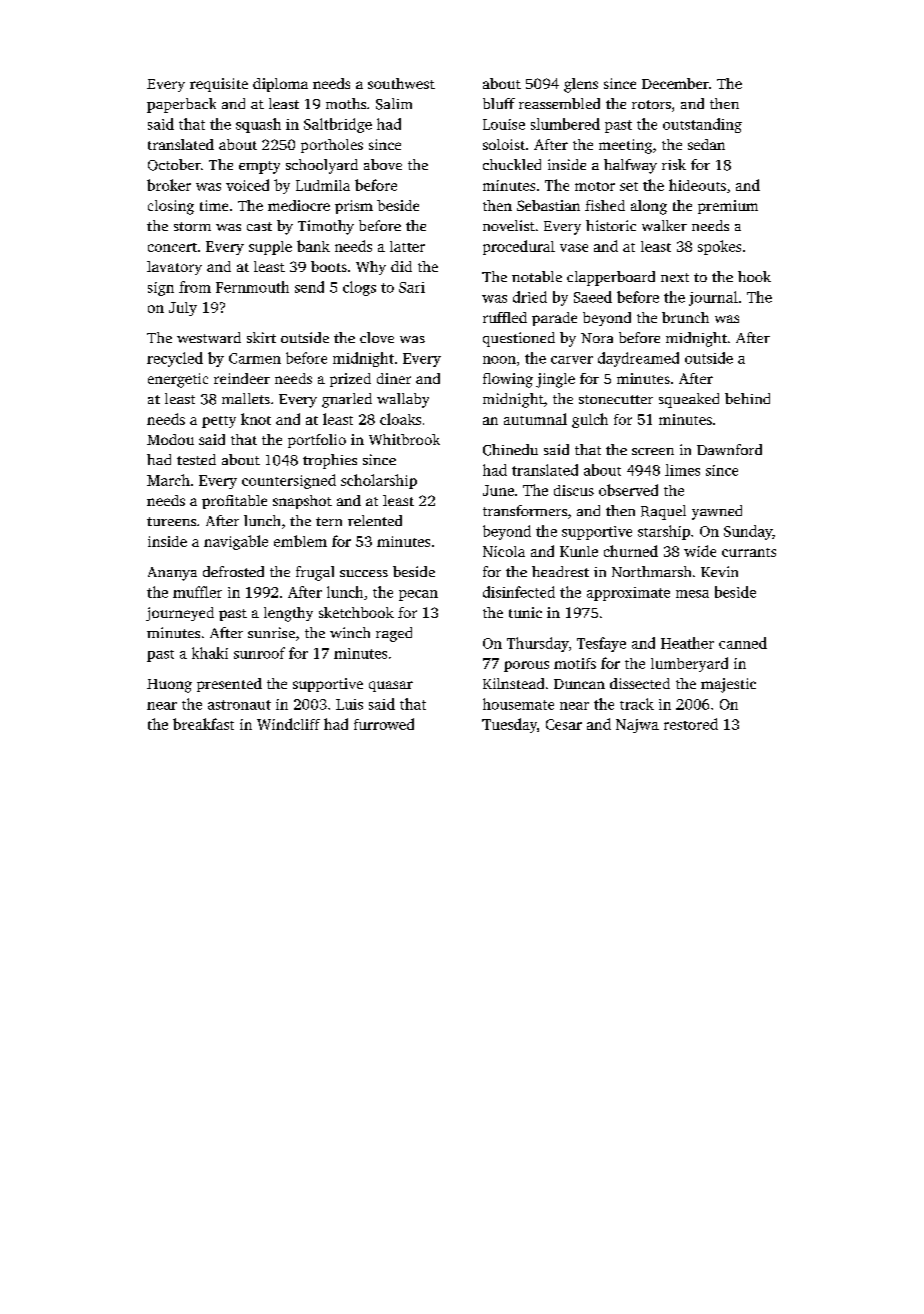 The height and width of the document is (1314, 924). I want to click on storm, so click(192, 226).
